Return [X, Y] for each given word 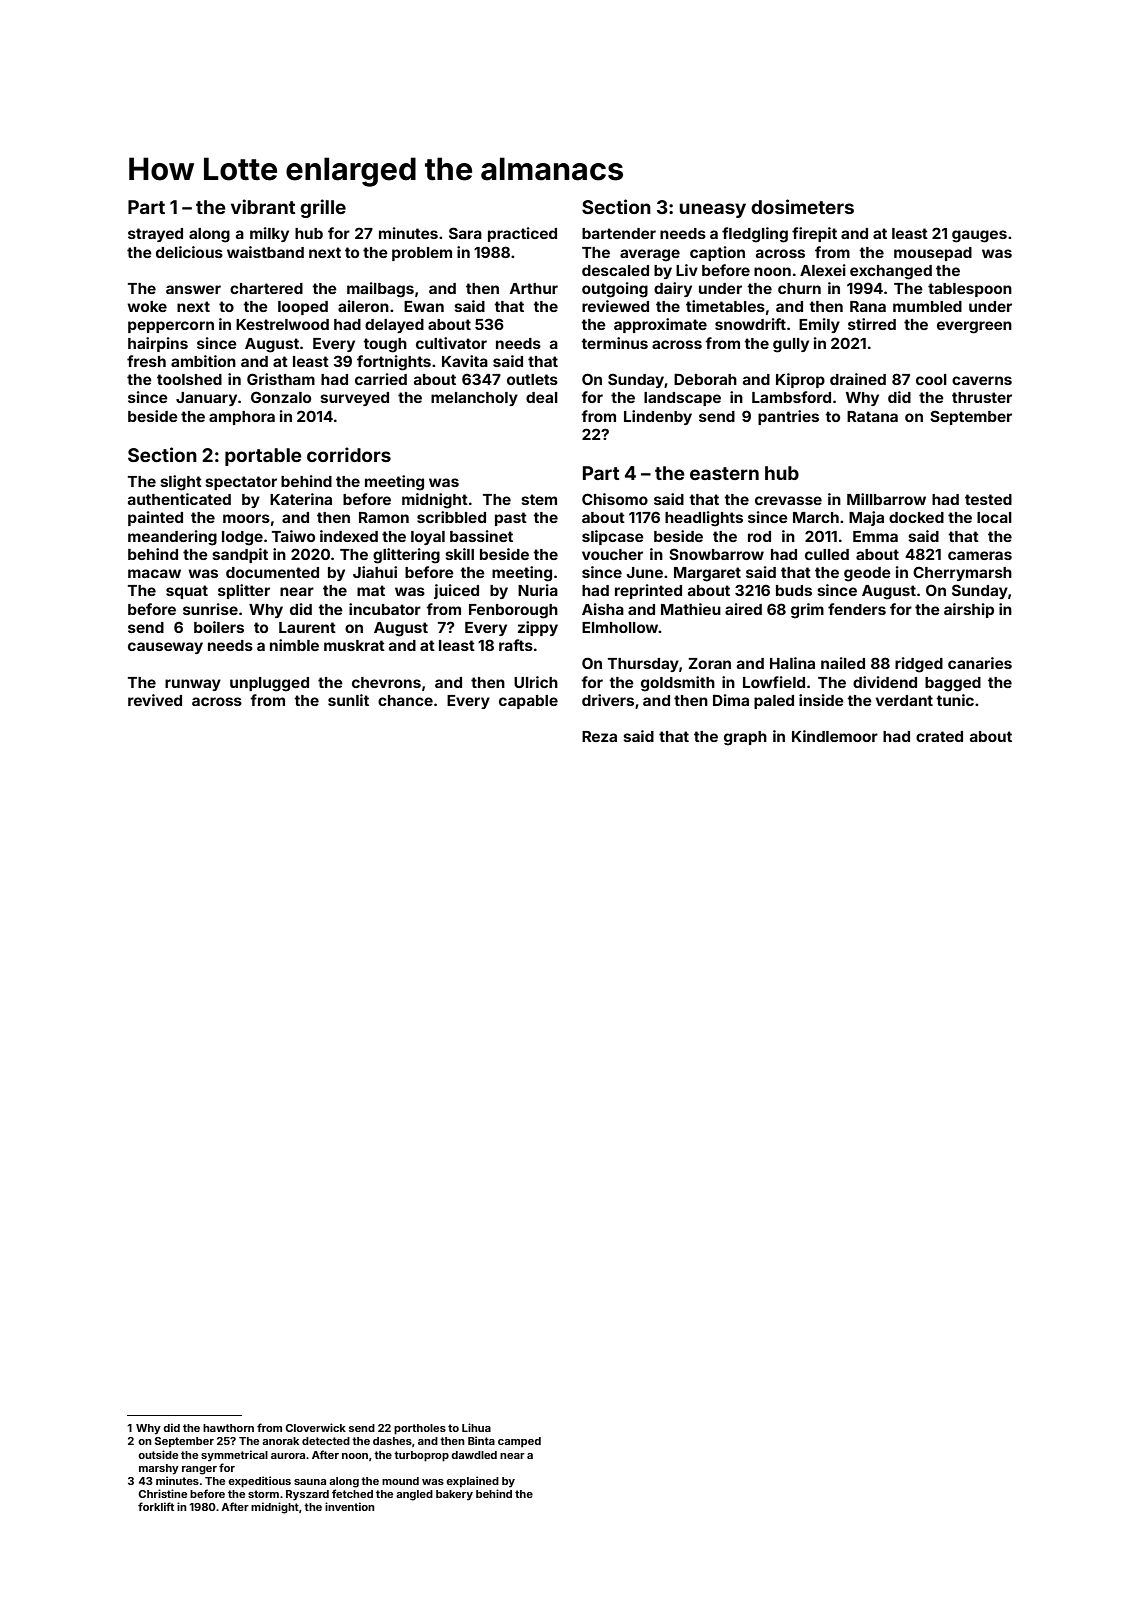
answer [193, 289]
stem [539, 499]
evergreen [974, 327]
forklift [156, 1506]
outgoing [615, 290]
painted [155, 518]
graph [745, 738]
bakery [454, 1495]
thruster [982, 397]
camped [519, 1442]
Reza [599, 736]
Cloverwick [316, 1427]
